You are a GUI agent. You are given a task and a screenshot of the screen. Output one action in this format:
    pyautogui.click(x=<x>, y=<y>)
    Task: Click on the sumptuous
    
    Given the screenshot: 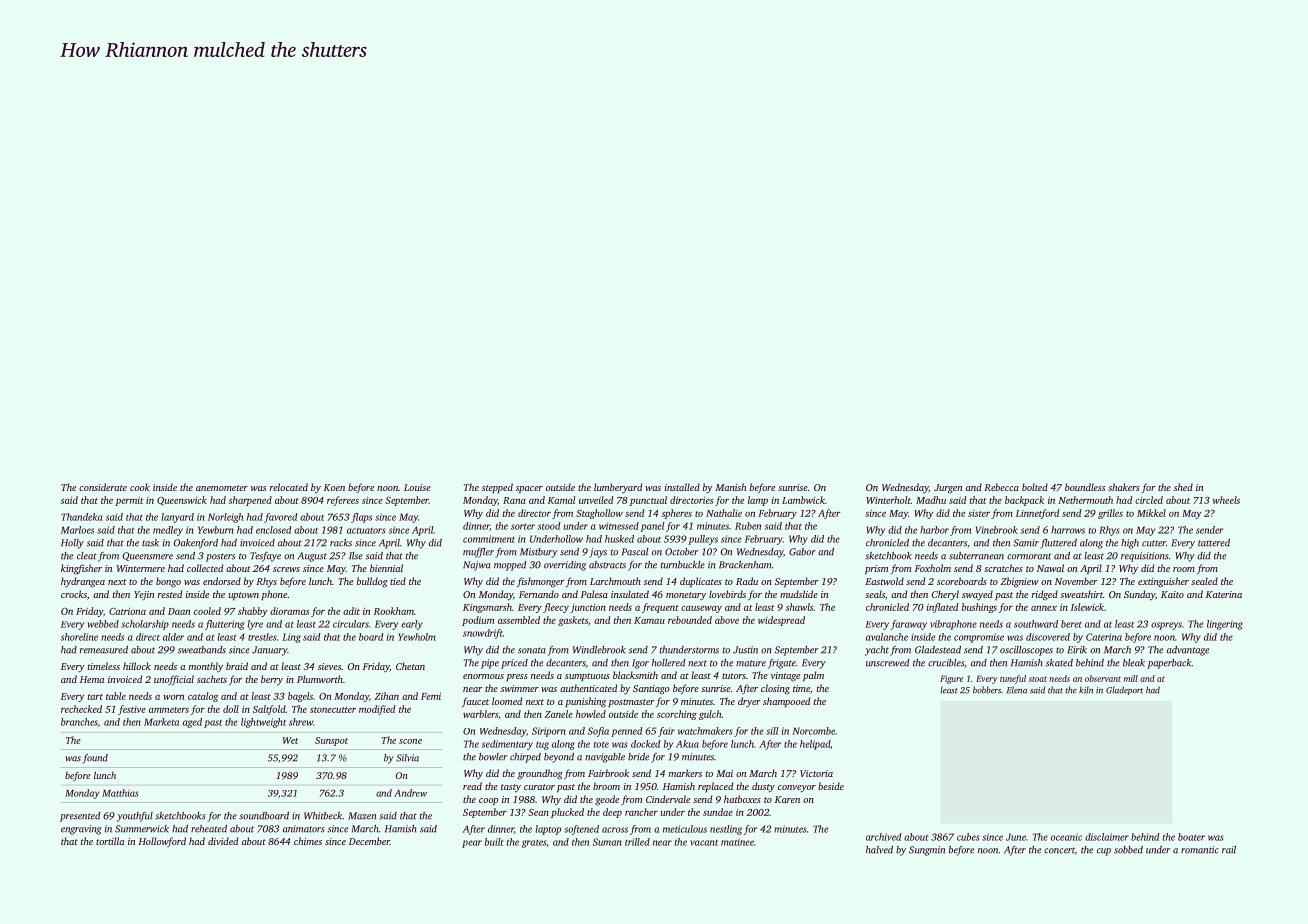 What is the action you would take?
    pyautogui.click(x=587, y=677)
